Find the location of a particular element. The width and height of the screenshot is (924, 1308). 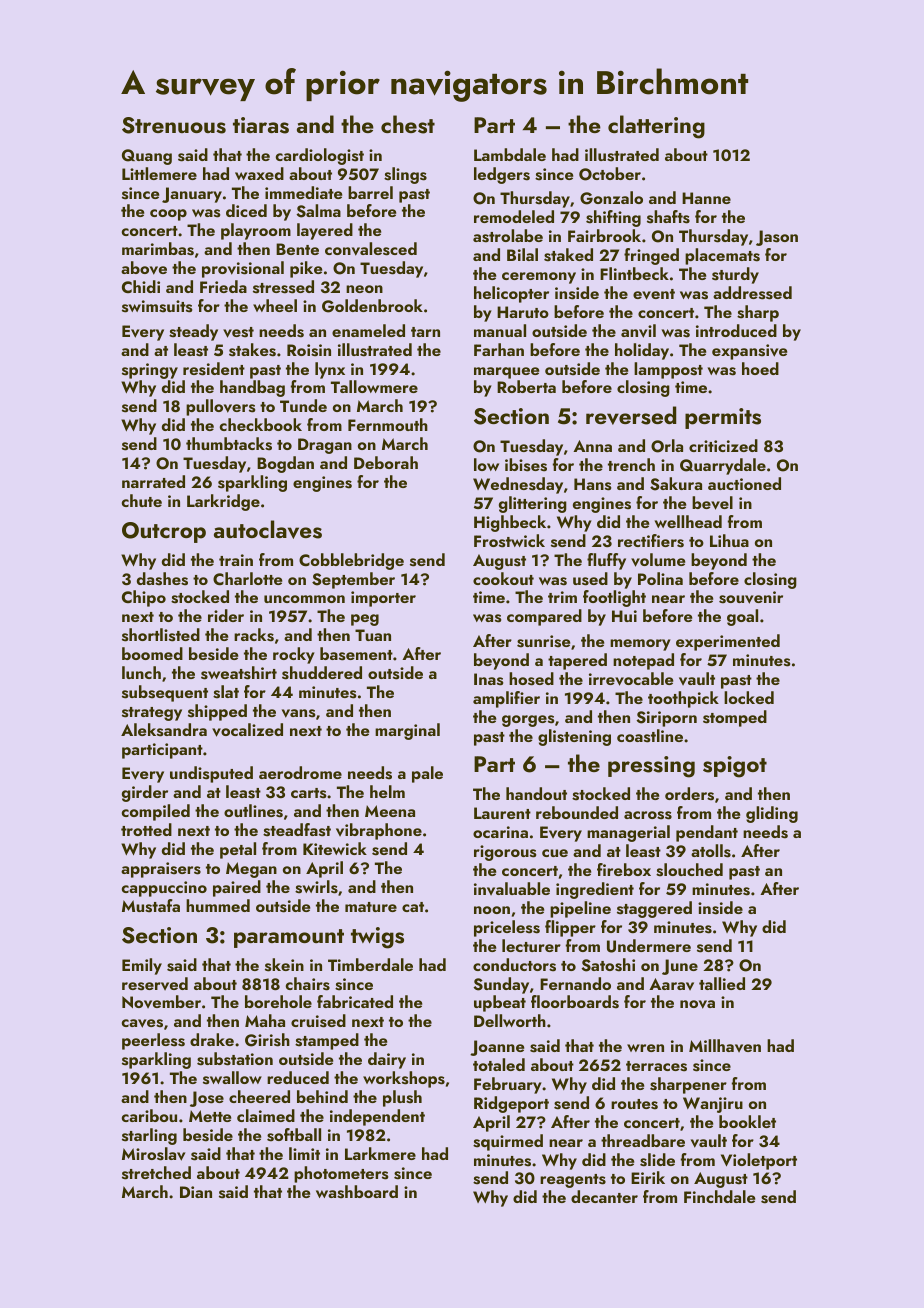

anvil is located at coordinates (638, 331).
